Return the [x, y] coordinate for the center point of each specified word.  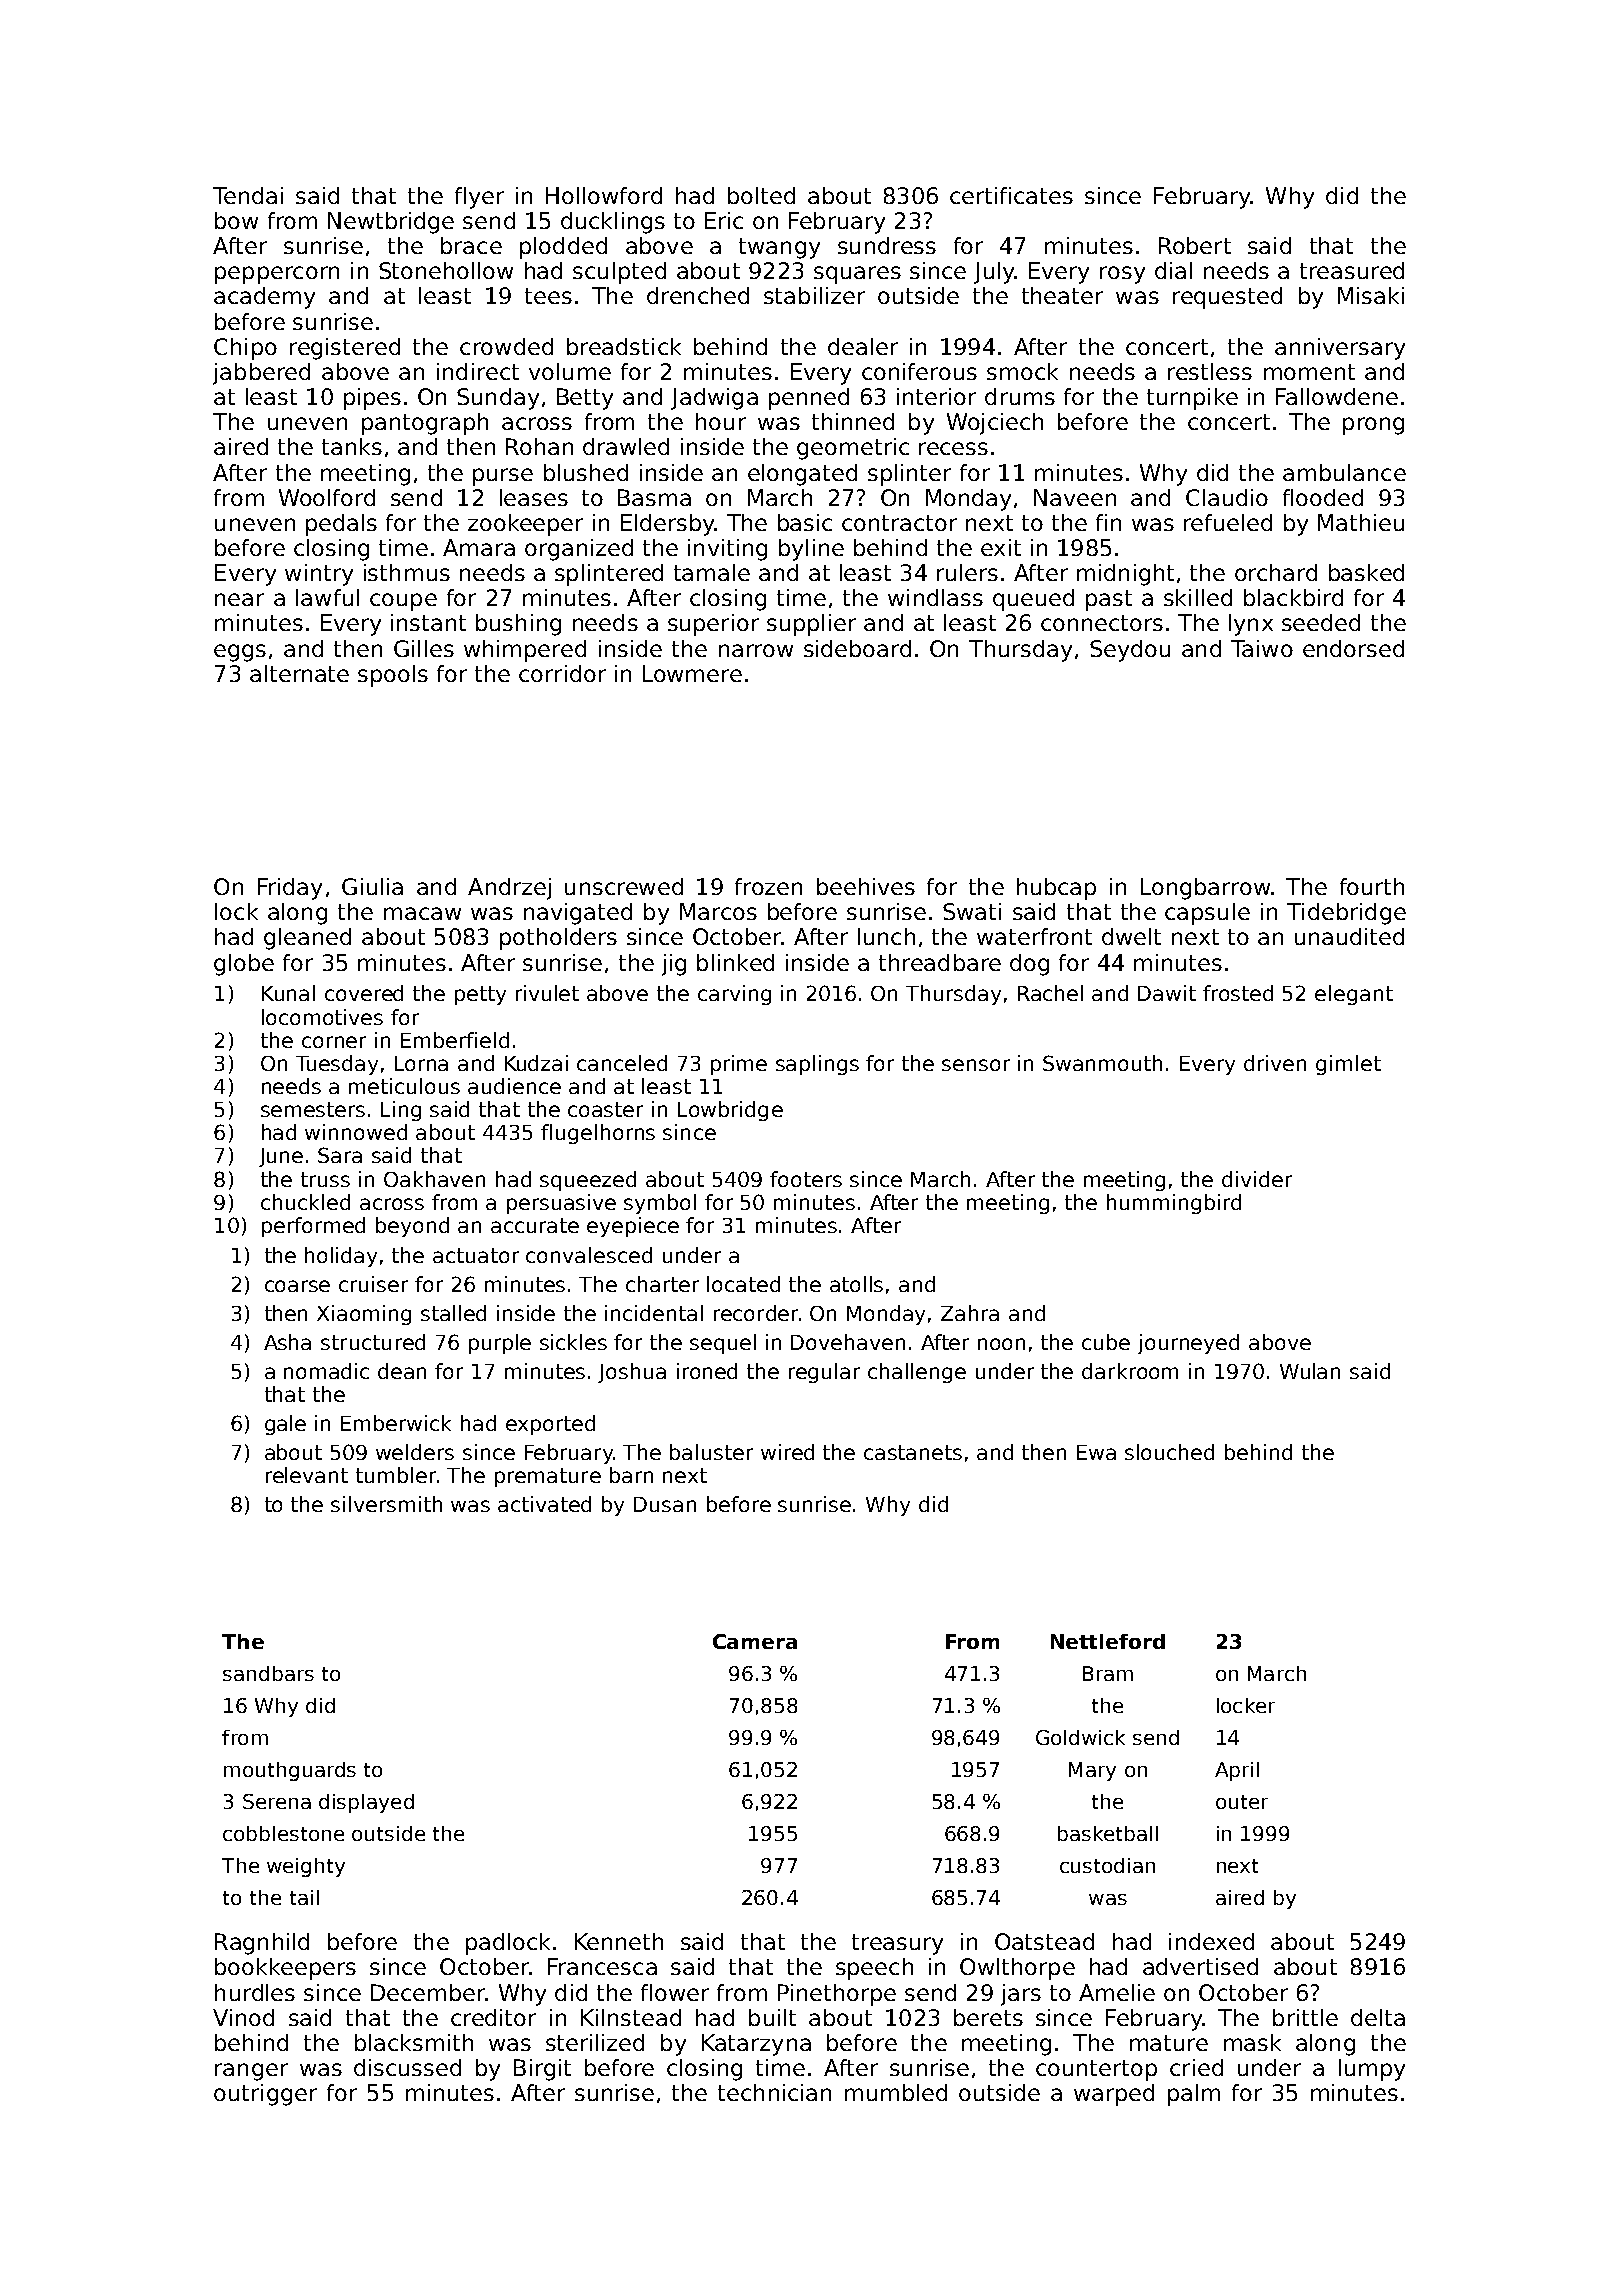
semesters [313, 1109]
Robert [1195, 245]
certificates [1011, 195]
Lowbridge [730, 1111]
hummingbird [1174, 1204]
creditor [493, 2017]
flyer [479, 198]
